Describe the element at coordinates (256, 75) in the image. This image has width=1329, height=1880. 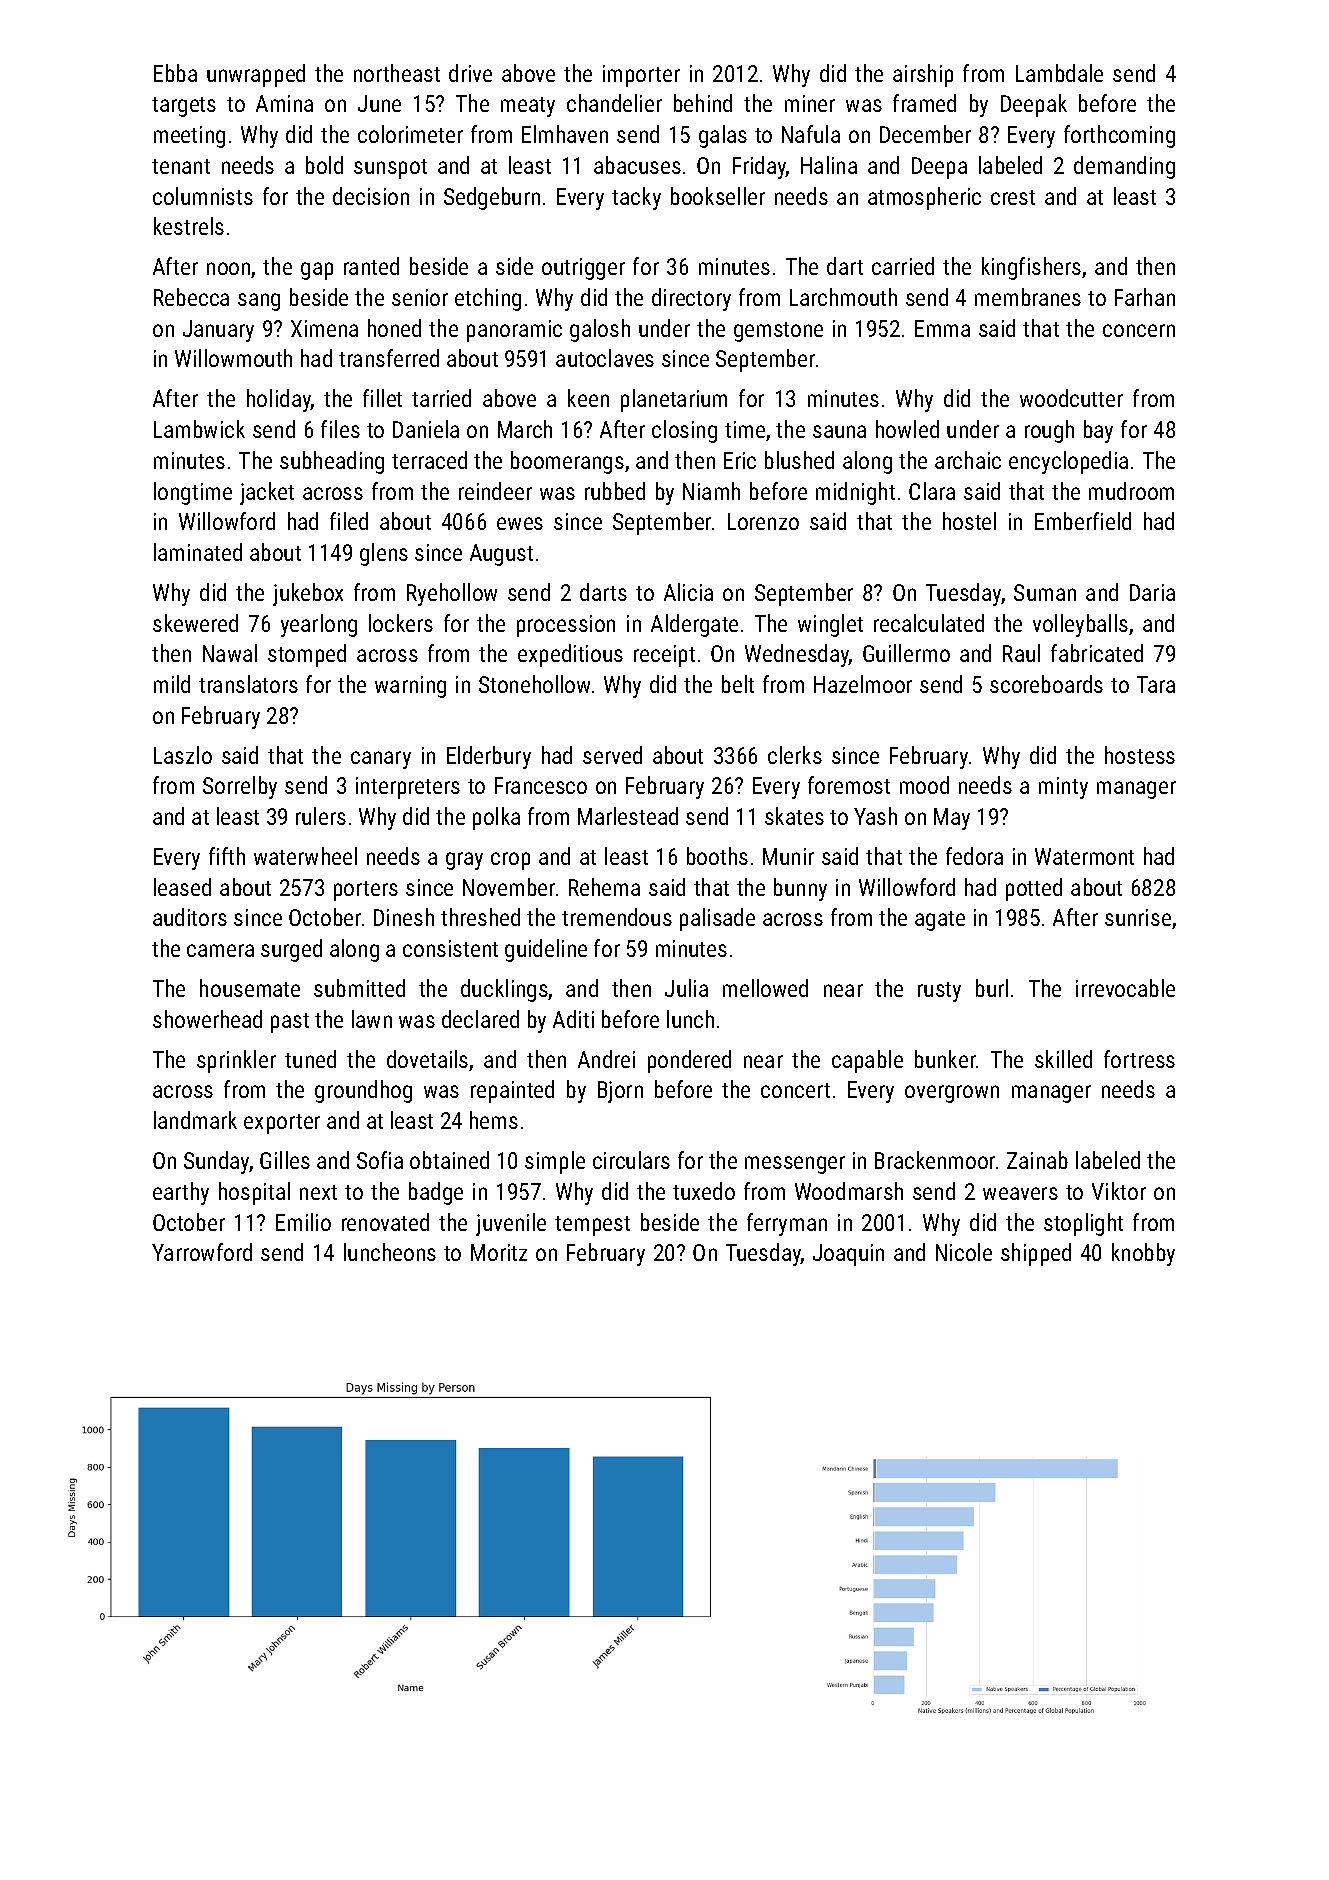
I see `unwrapped` at that location.
